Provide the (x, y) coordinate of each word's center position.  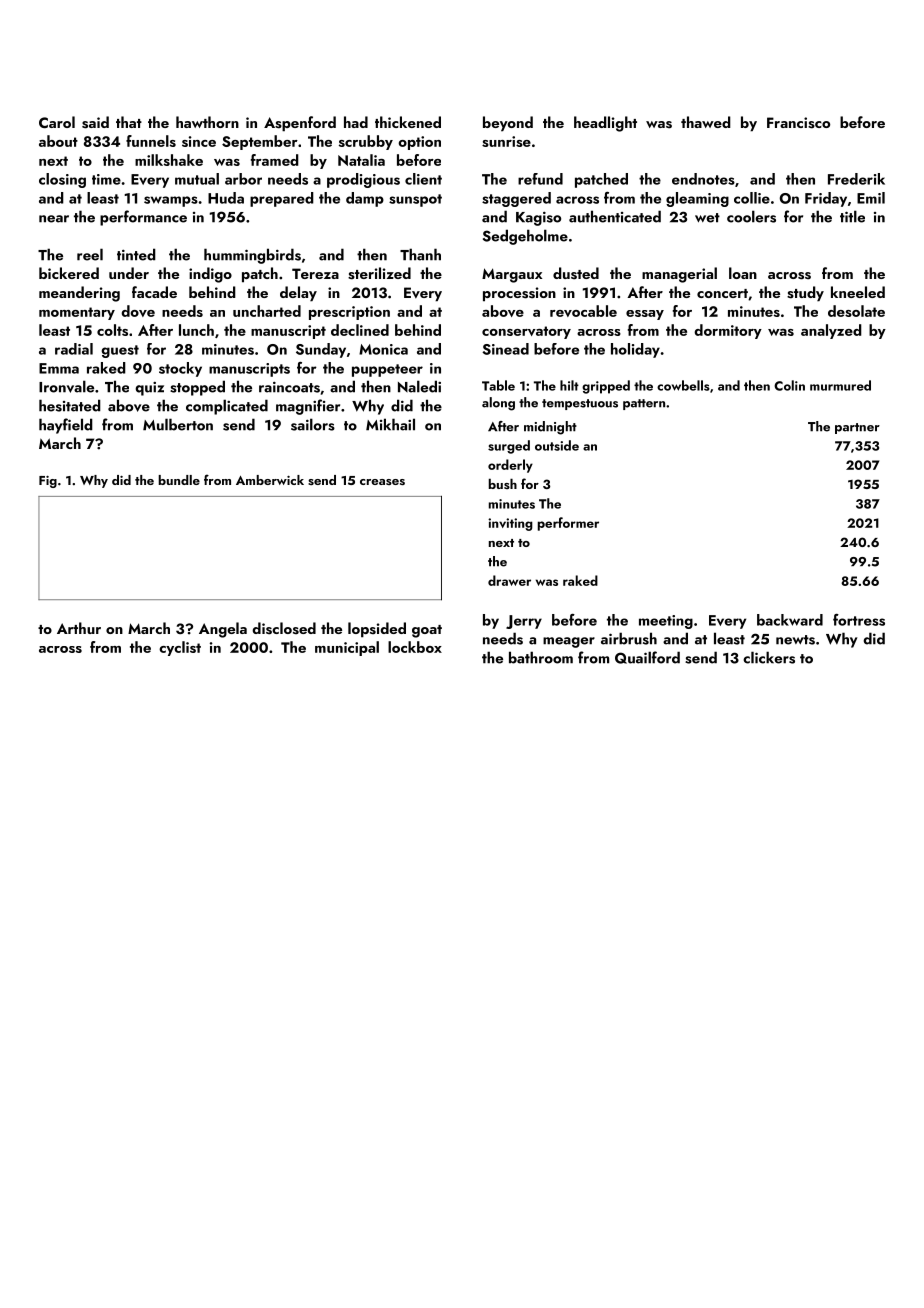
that (129, 122)
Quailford (647, 657)
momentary (77, 313)
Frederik (856, 179)
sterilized (379, 273)
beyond (508, 124)
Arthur (79, 628)
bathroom (541, 657)
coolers (751, 216)
